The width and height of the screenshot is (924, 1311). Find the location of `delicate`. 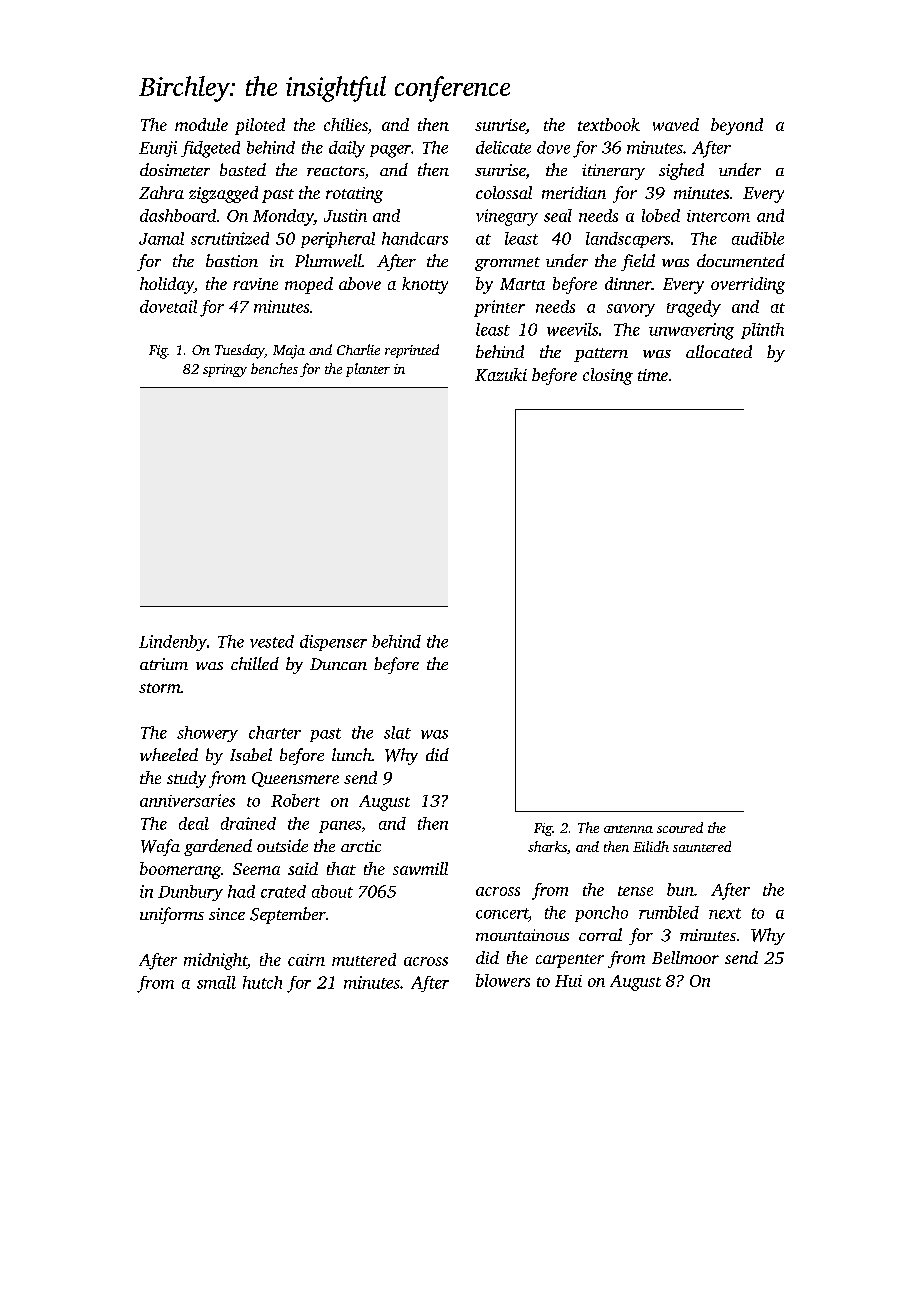

delicate is located at coordinates (503, 147).
